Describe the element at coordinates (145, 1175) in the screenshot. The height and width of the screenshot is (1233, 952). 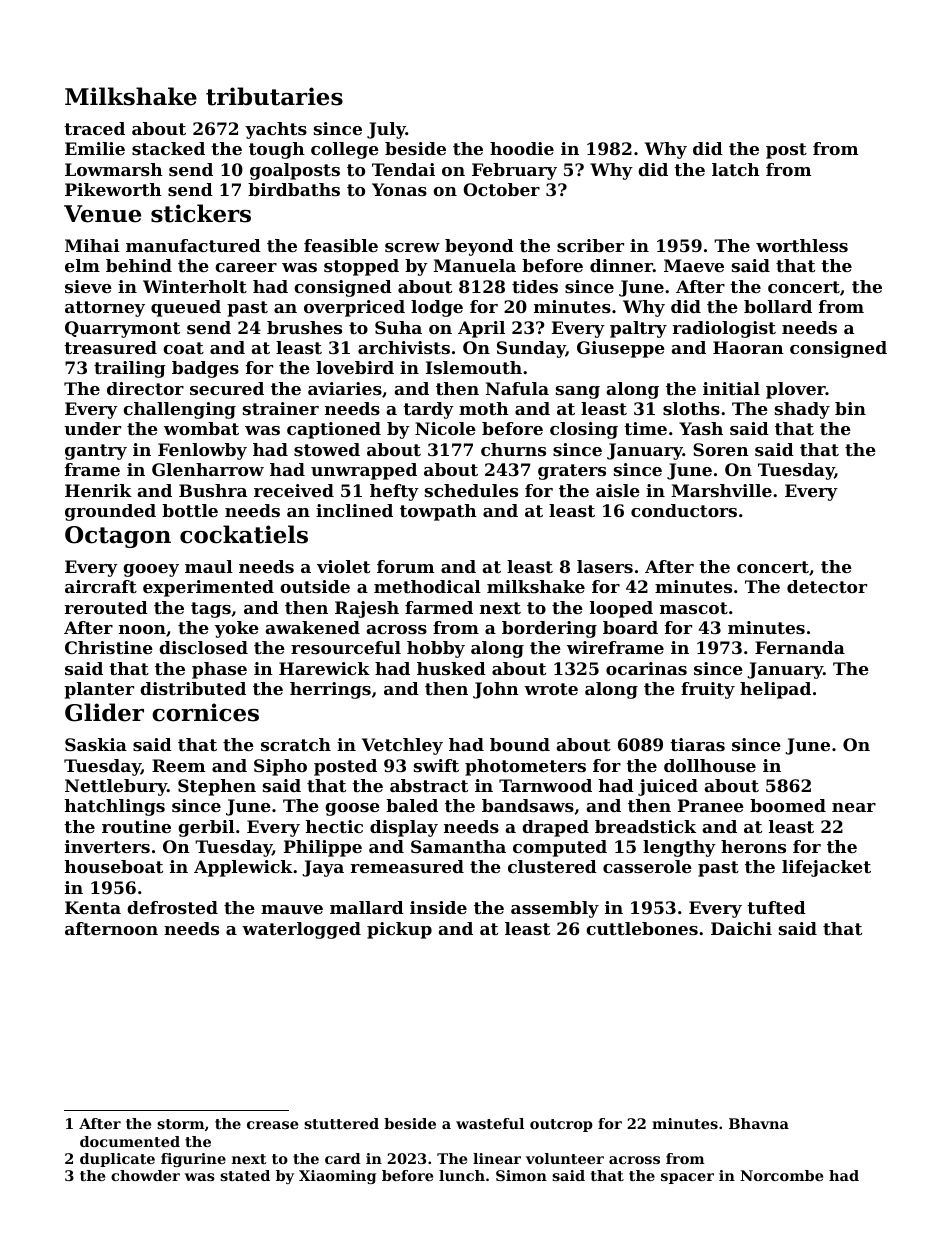
I see `chowder` at that location.
